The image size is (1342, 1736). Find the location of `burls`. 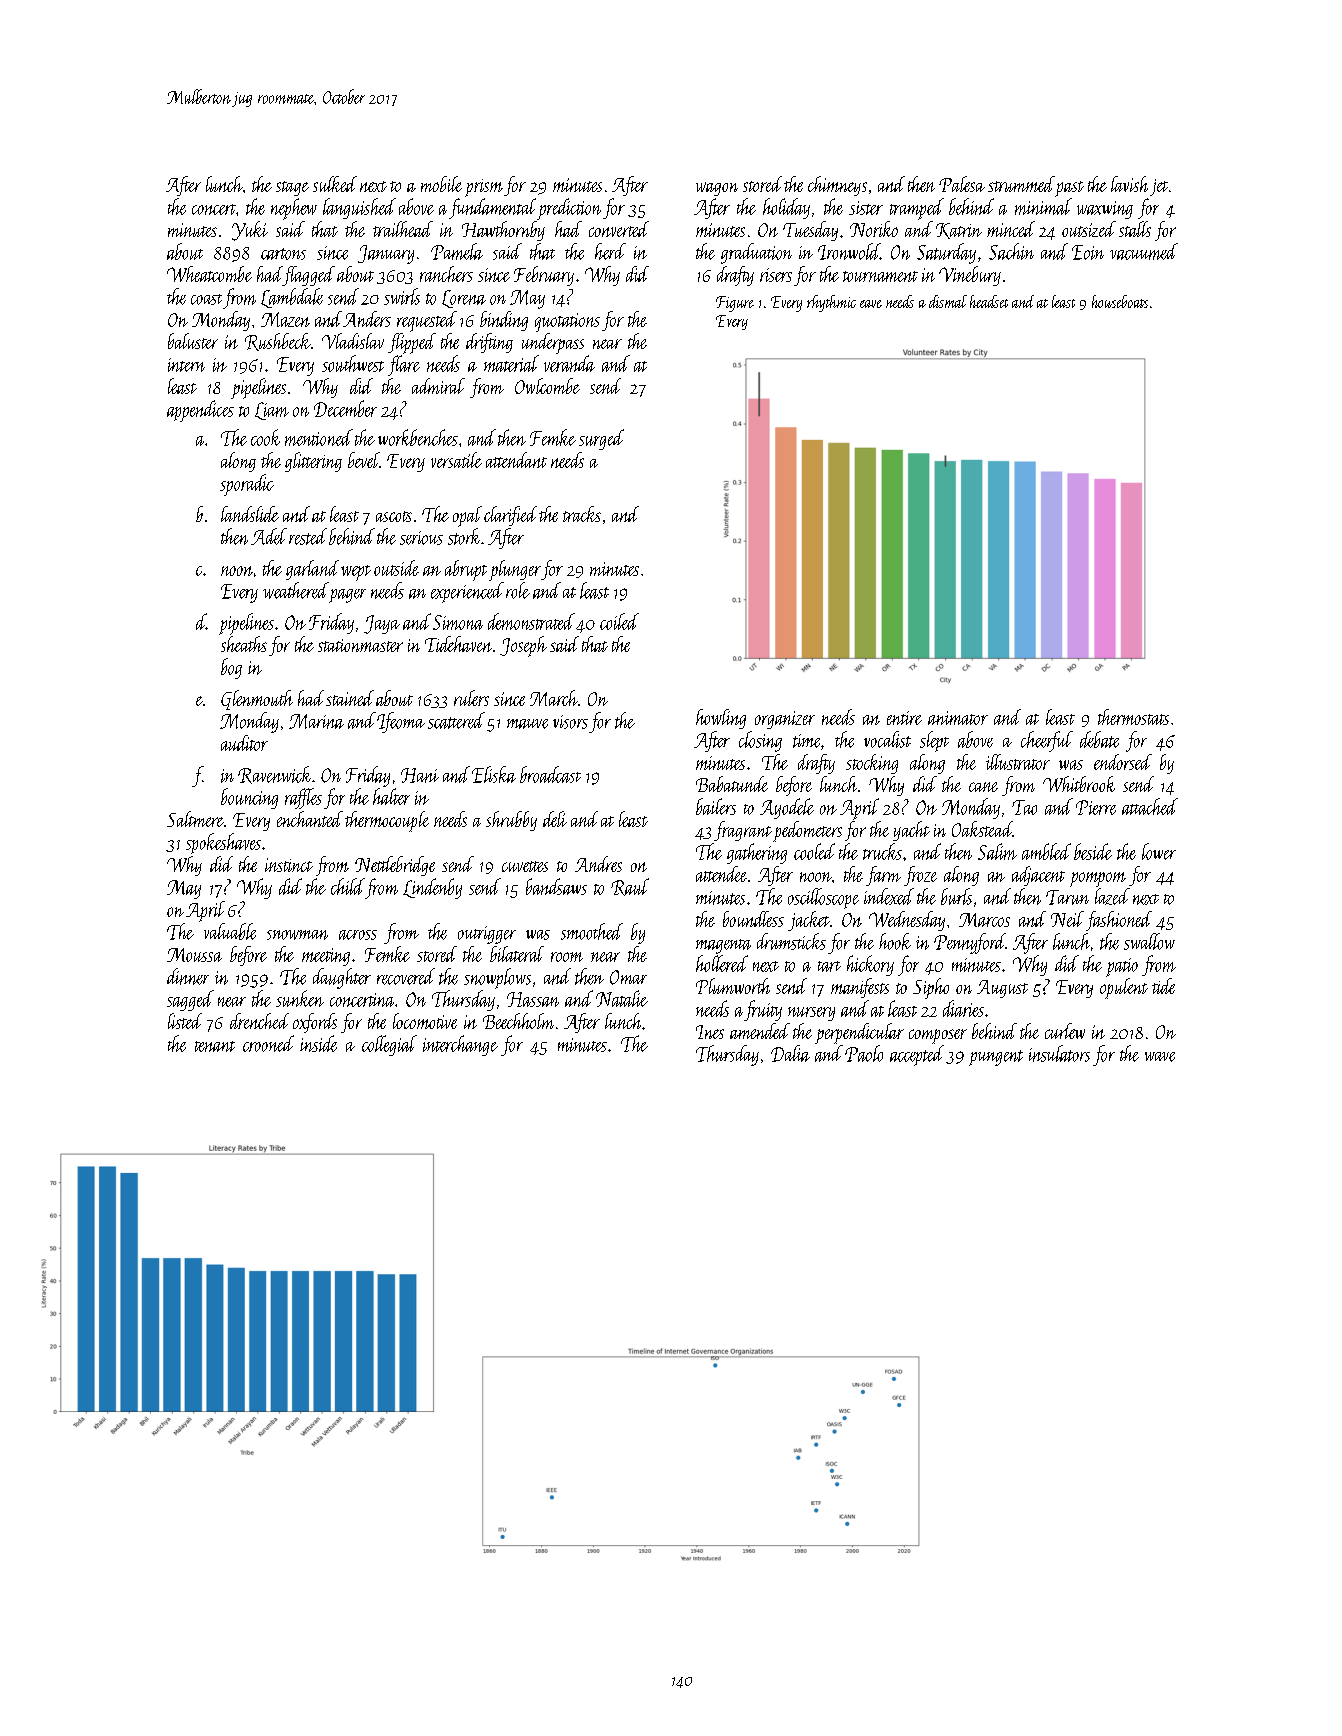

burls is located at coordinates (956, 896).
